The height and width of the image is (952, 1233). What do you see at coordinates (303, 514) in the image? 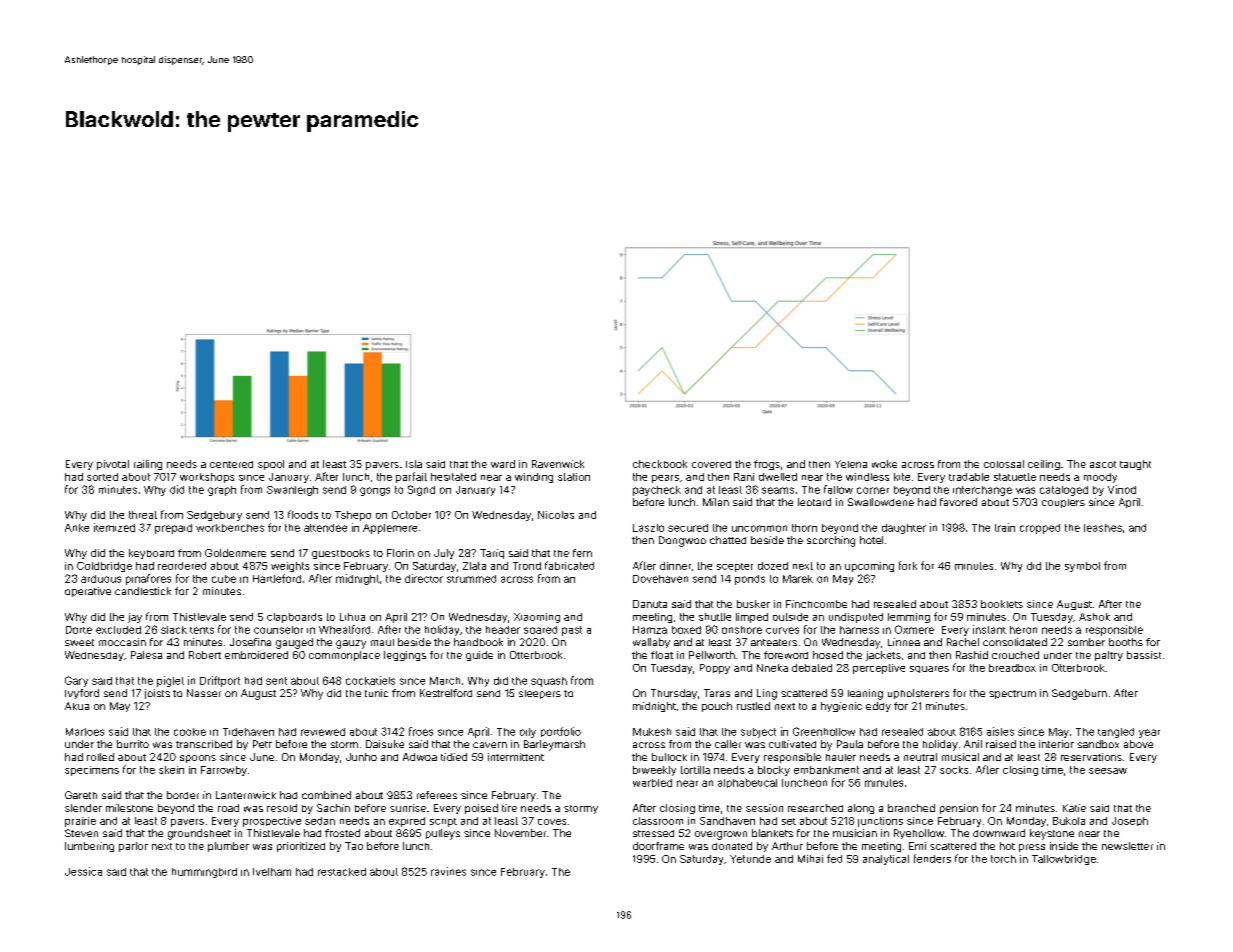
I see `floods` at bounding box center [303, 514].
